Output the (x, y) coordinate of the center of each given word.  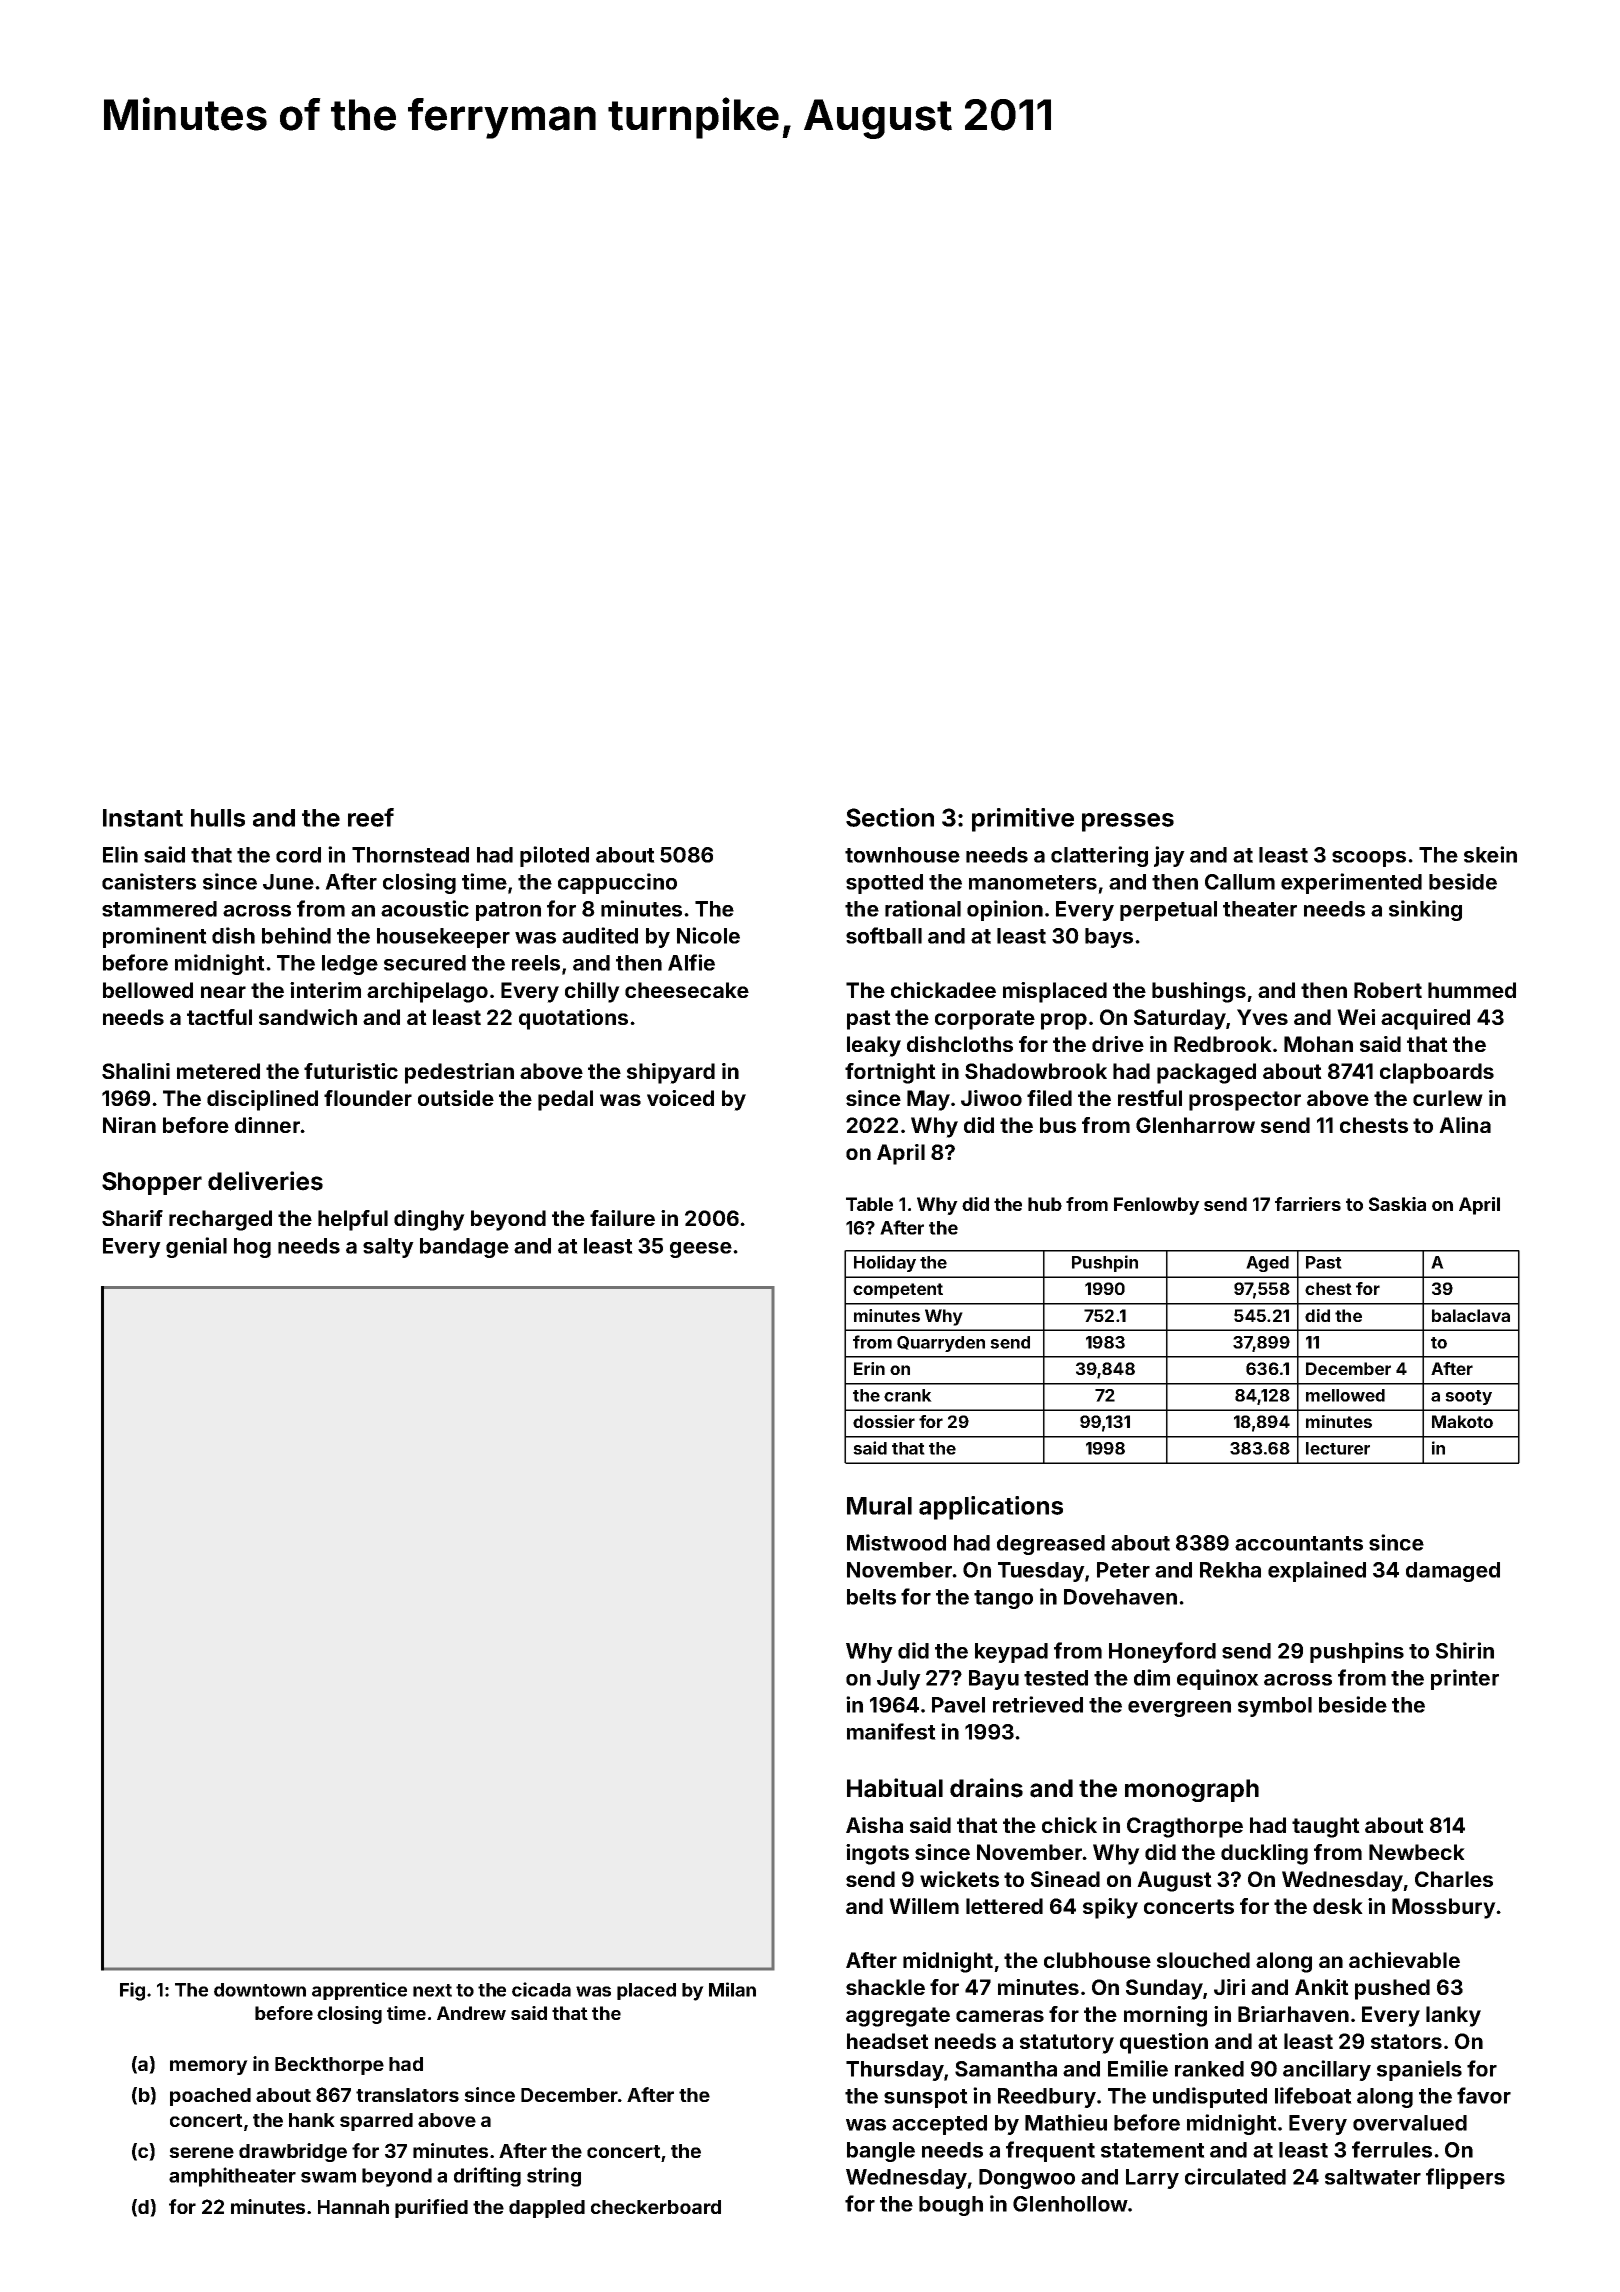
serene (201, 2152)
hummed (1472, 990)
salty (388, 1248)
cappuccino (617, 883)
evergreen (1179, 1709)
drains (986, 1788)
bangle (881, 2152)
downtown (260, 1990)
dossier (884, 1421)
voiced (680, 1098)
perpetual (1168, 911)
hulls (218, 818)
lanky (1453, 2016)
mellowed (1345, 1395)
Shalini (136, 1071)
